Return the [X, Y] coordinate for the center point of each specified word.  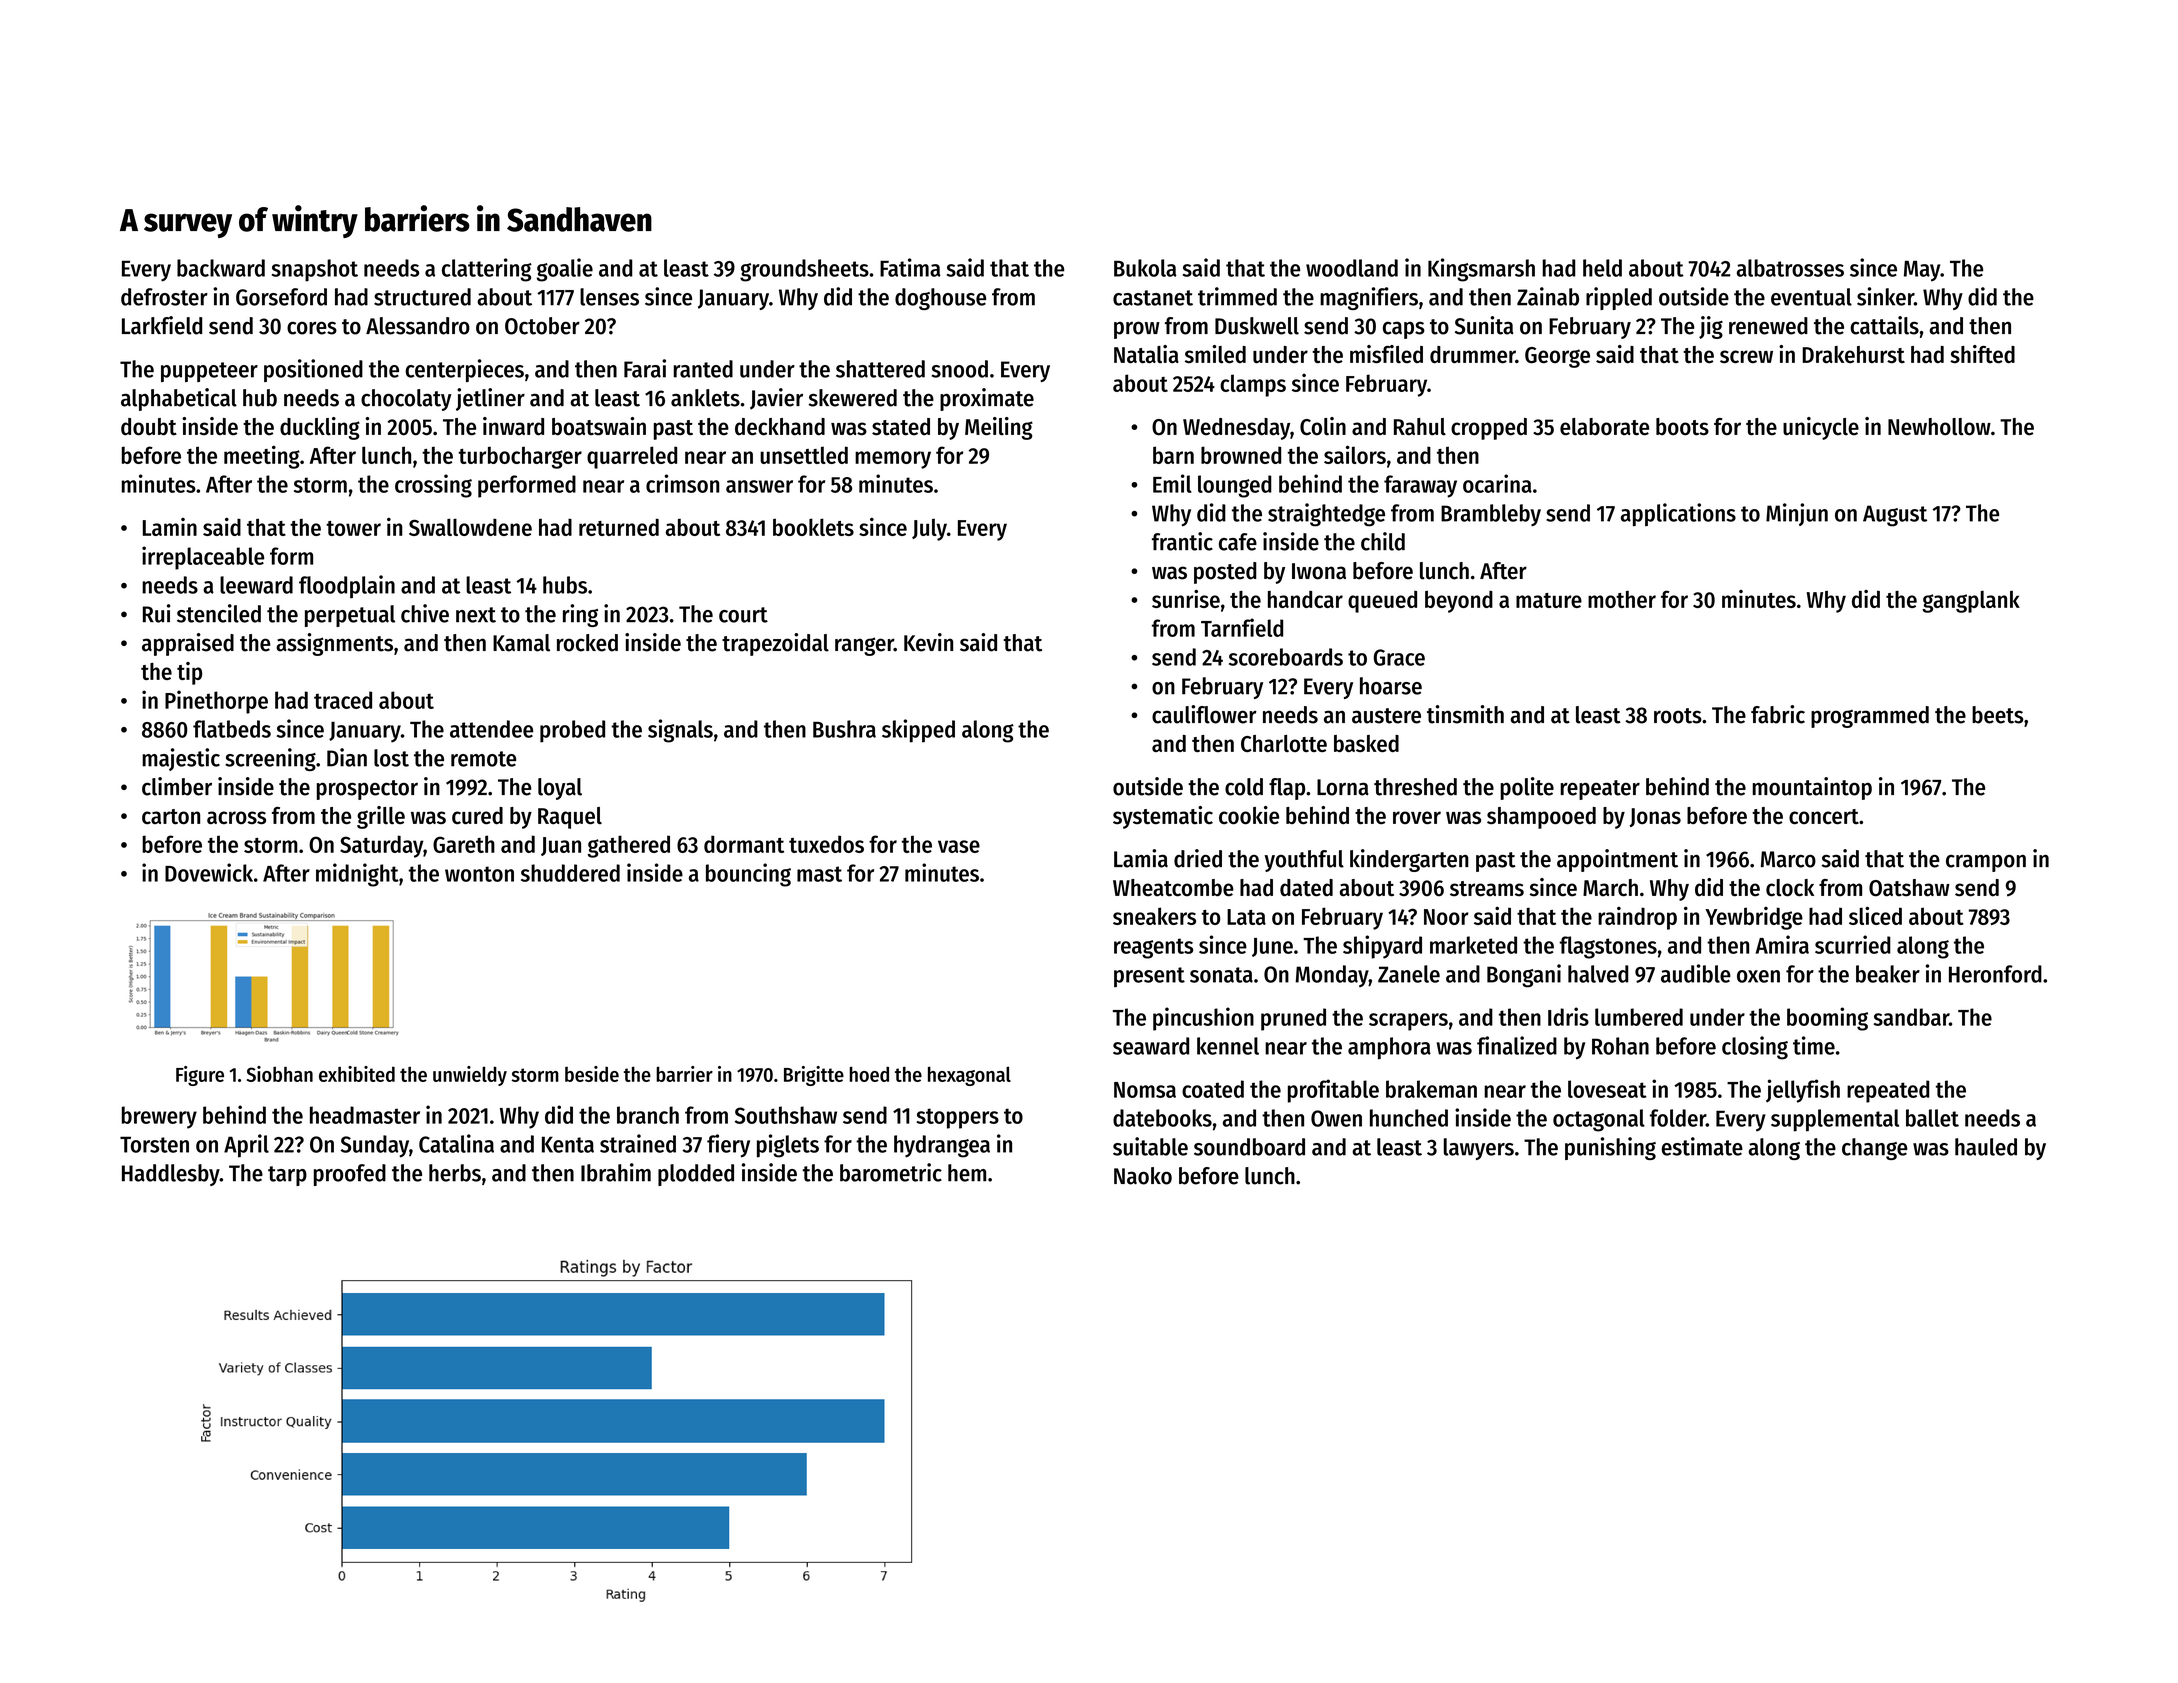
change [1875, 1149]
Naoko [1143, 1176]
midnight [357, 875]
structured [422, 297]
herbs [455, 1173]
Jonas [1655, 817]
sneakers [1154, 916]
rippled [1619, 298]
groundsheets [804, 270]
